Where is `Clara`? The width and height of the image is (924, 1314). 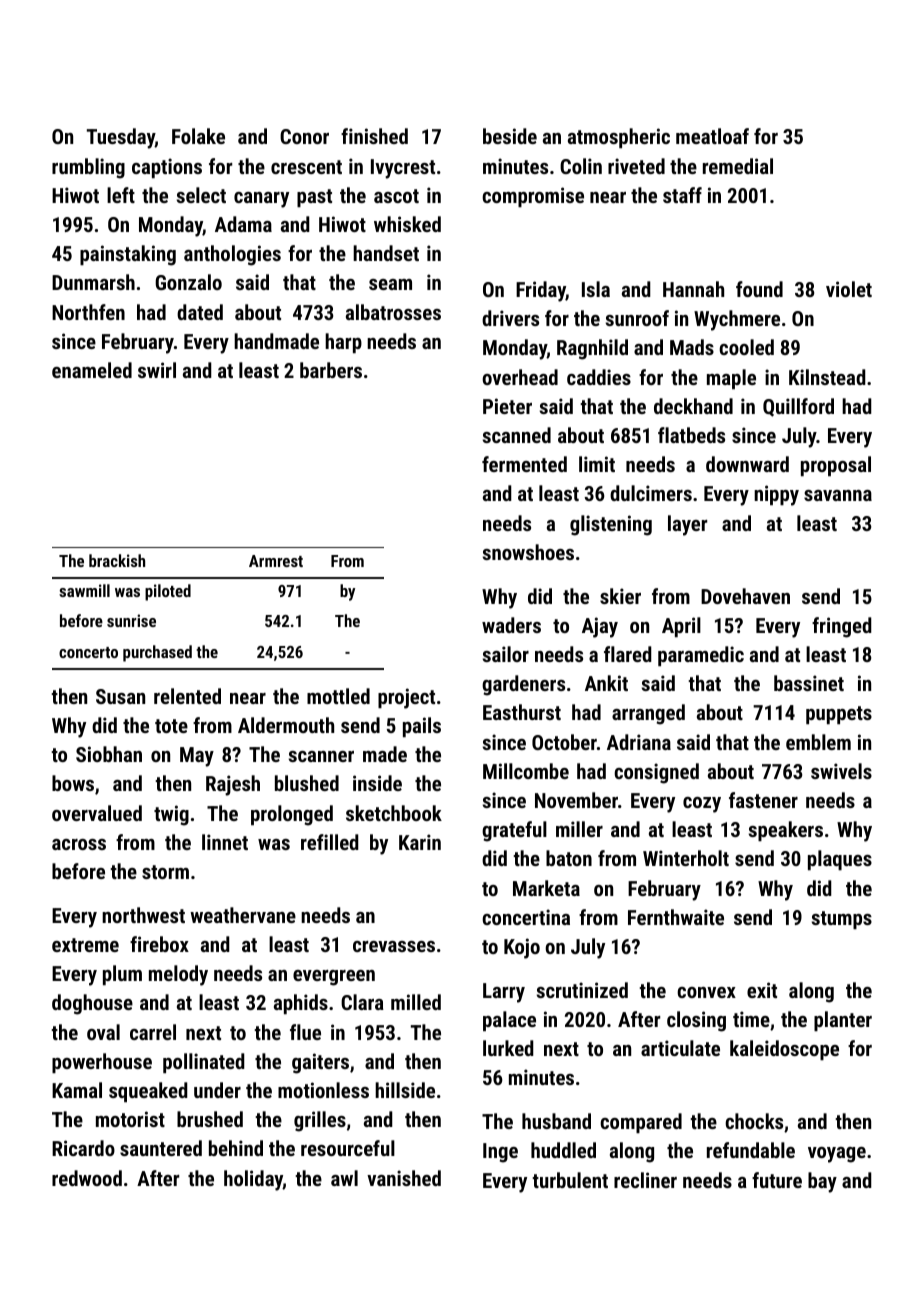
Clara is located at coordinates (362, 1002).
